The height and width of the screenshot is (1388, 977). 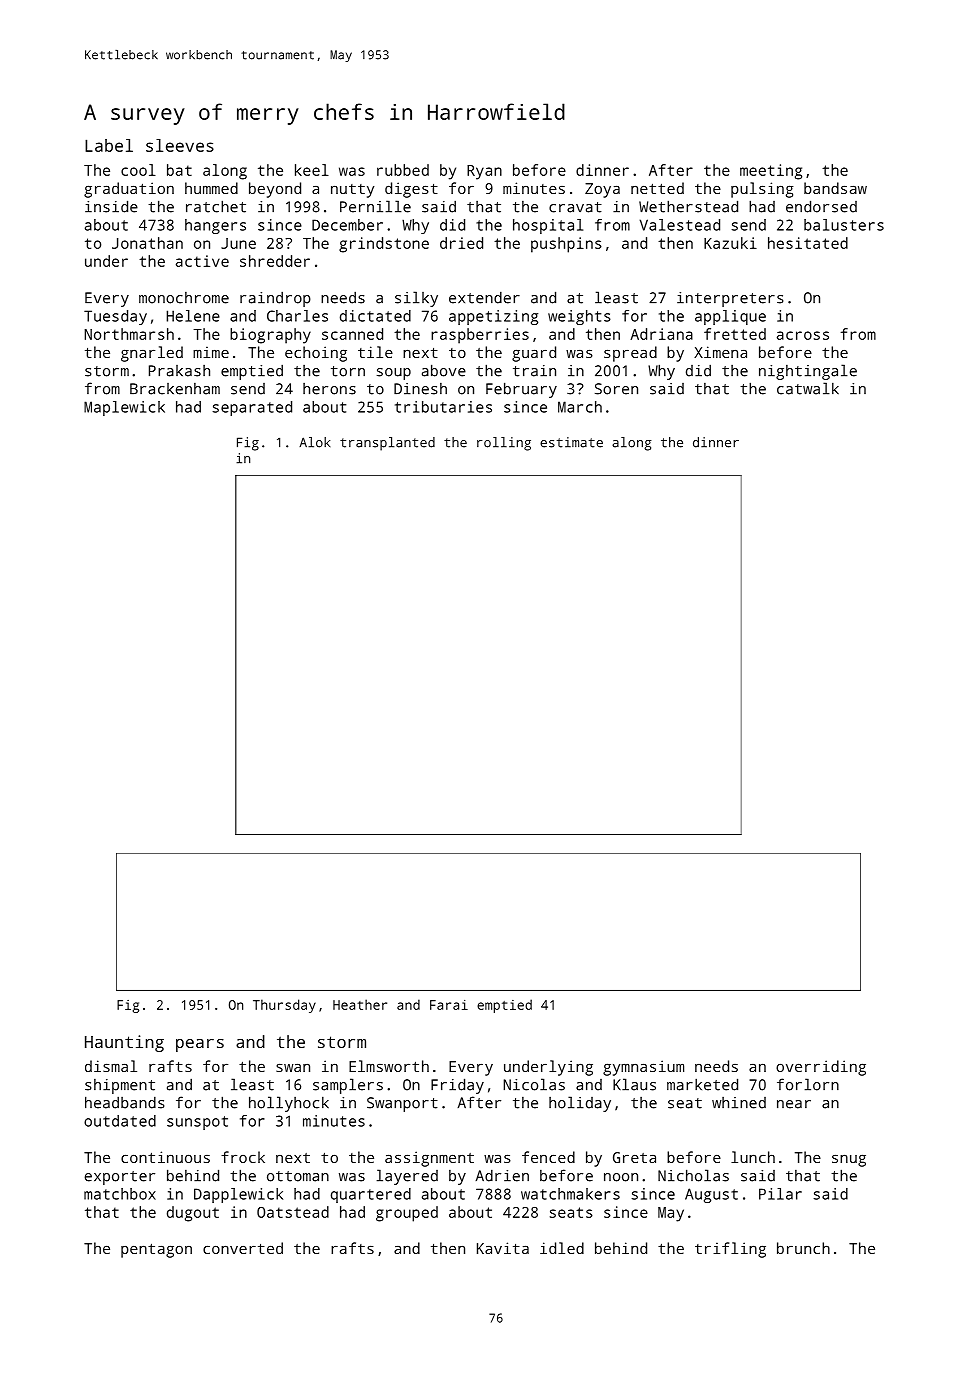 I want to click on gymnasium, so click(x=643, y=1068).
